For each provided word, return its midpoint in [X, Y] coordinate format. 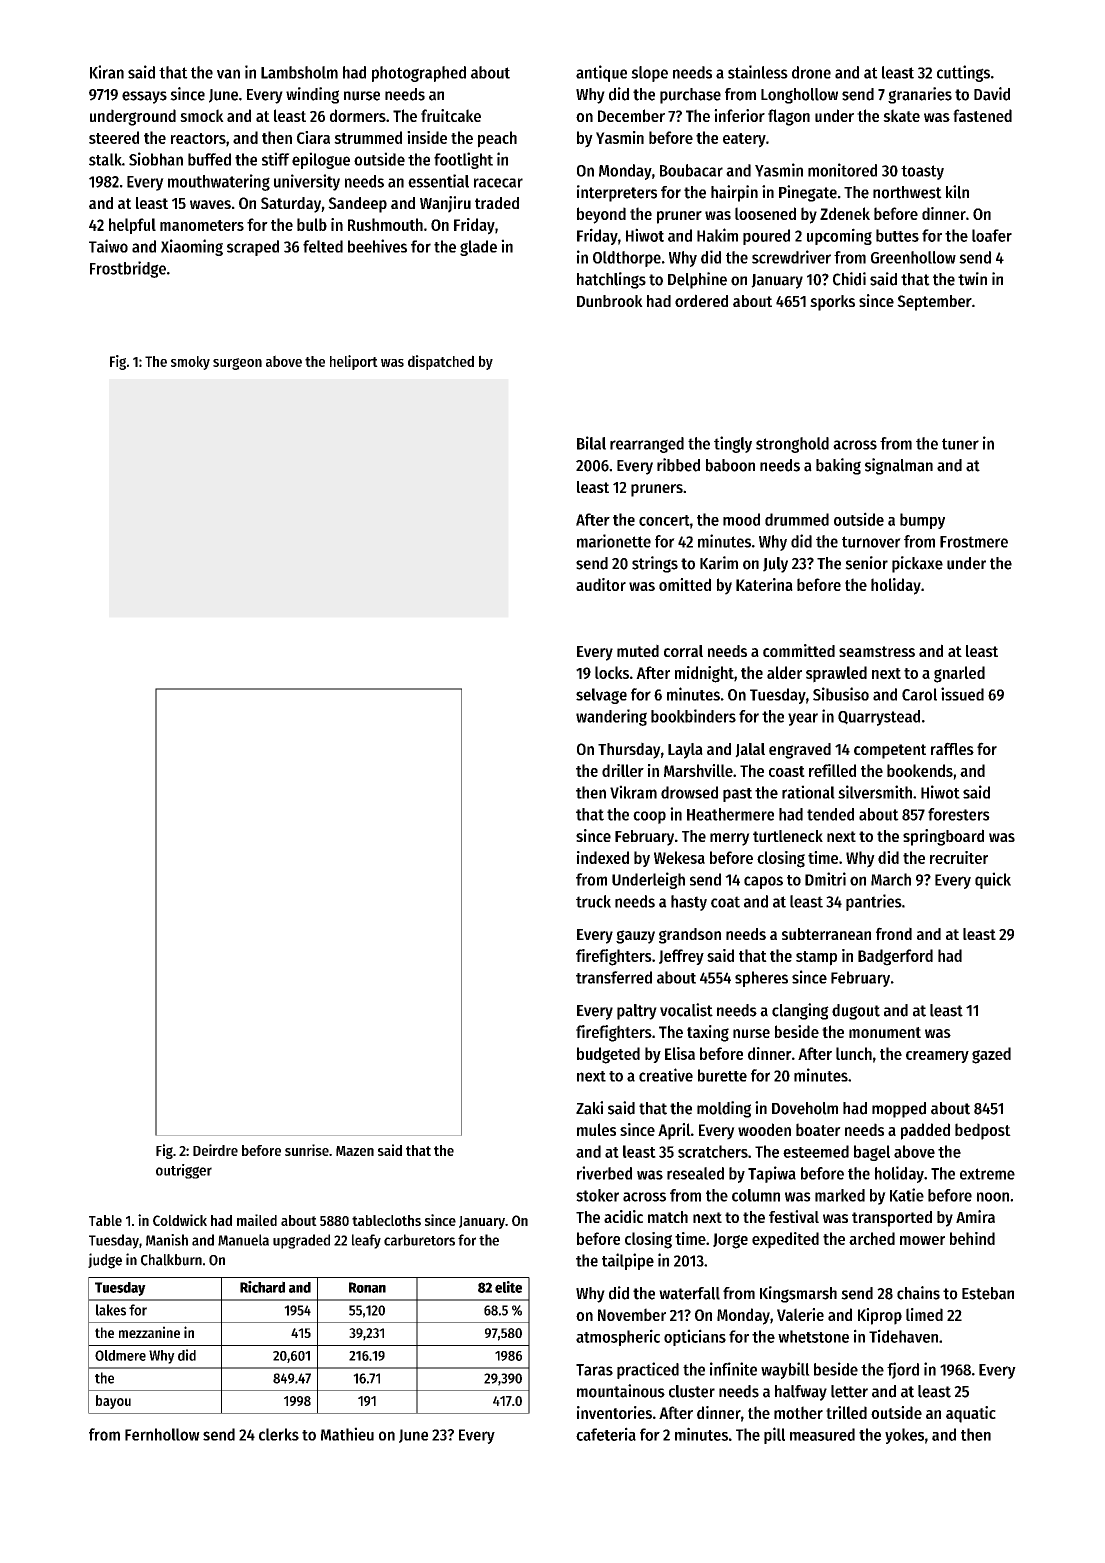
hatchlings [611, 280]
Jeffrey [681, 957]
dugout [856, 1012]
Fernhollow [162, 1434]
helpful [132, 226]
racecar [498, 183]
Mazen [355, 1151]
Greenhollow [913, 257]
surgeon [237, 364]
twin [972, 279]
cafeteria [606, 1434]
